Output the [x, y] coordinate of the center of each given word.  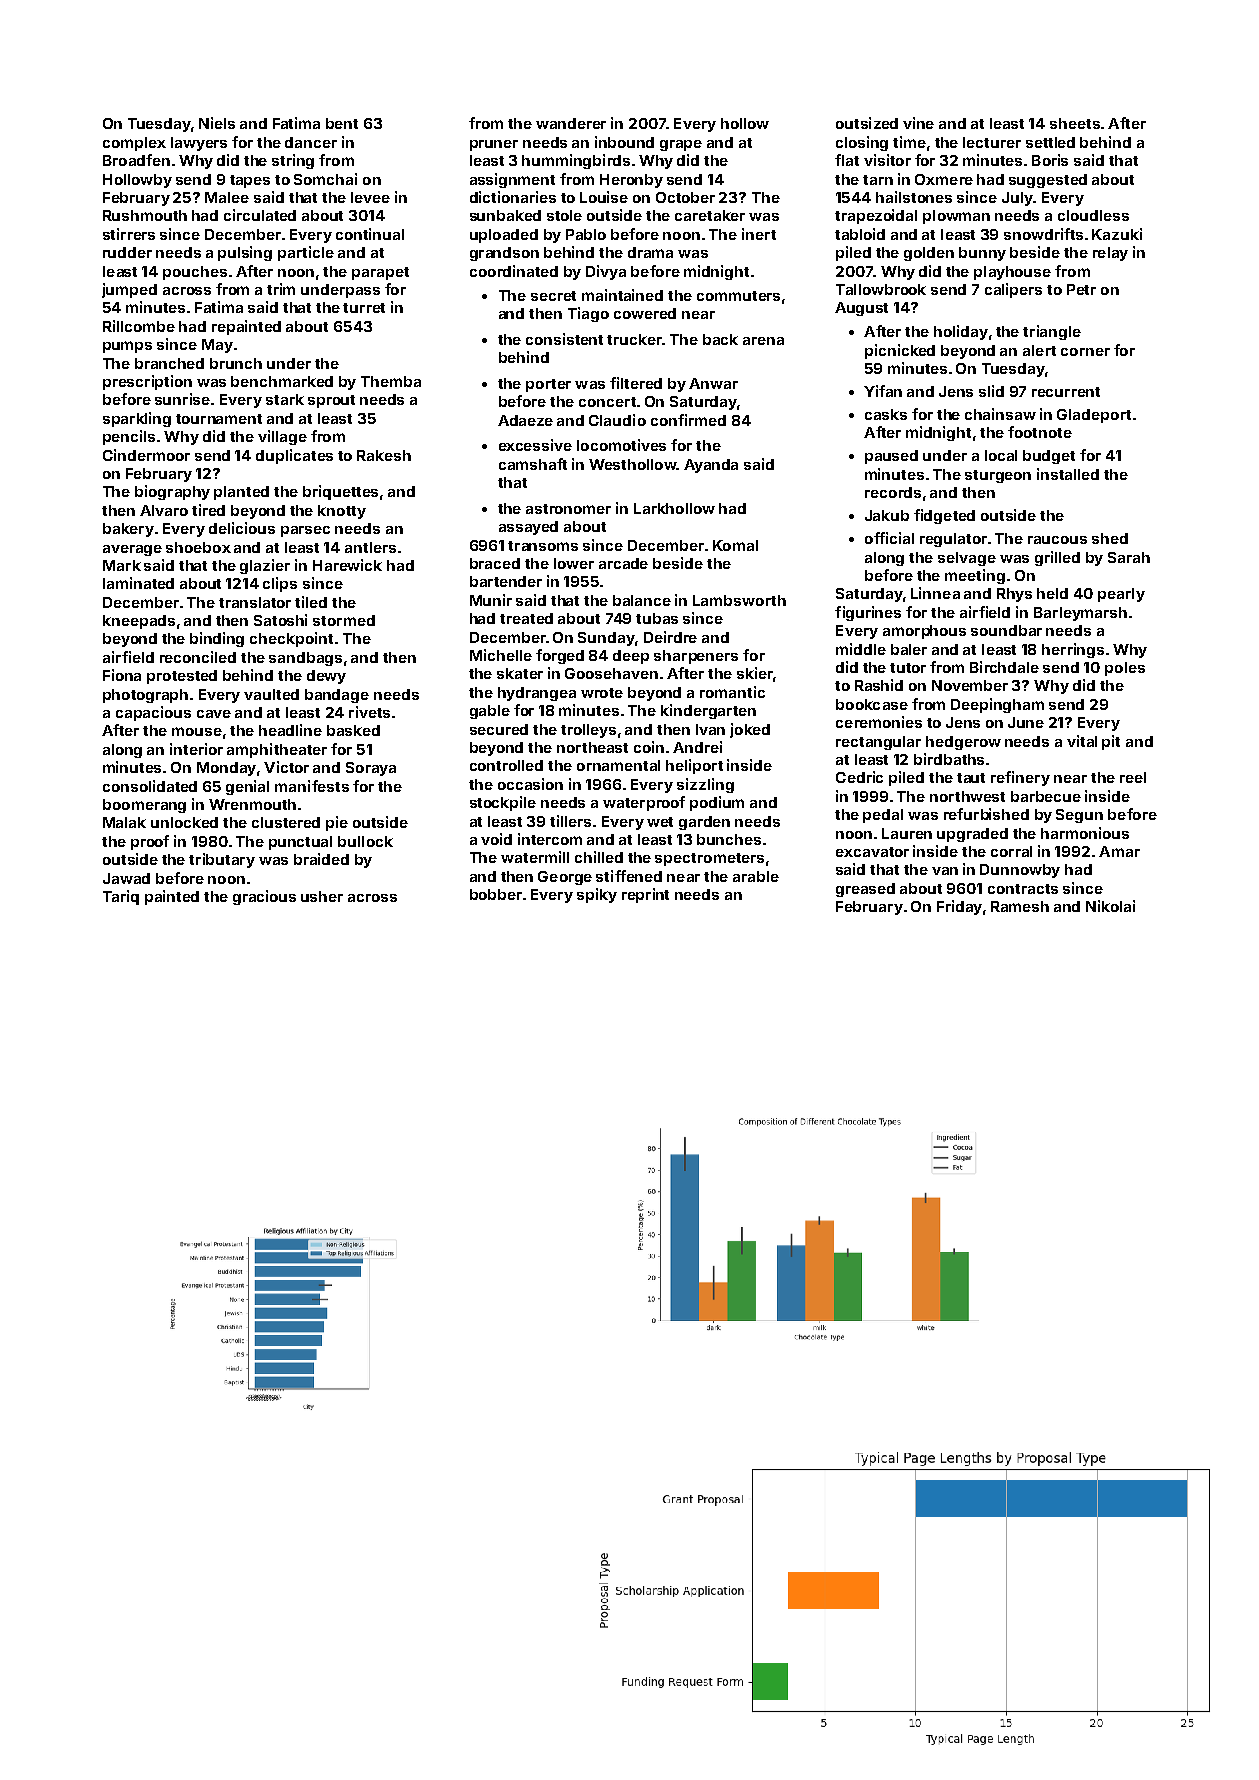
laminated [138, 583]
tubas [657, 618]
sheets [1075, 123]
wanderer [571, 123]
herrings [1073, 650]
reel [1133, 777]
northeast [592, 747]
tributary [222, 860]
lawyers [199, 144]
